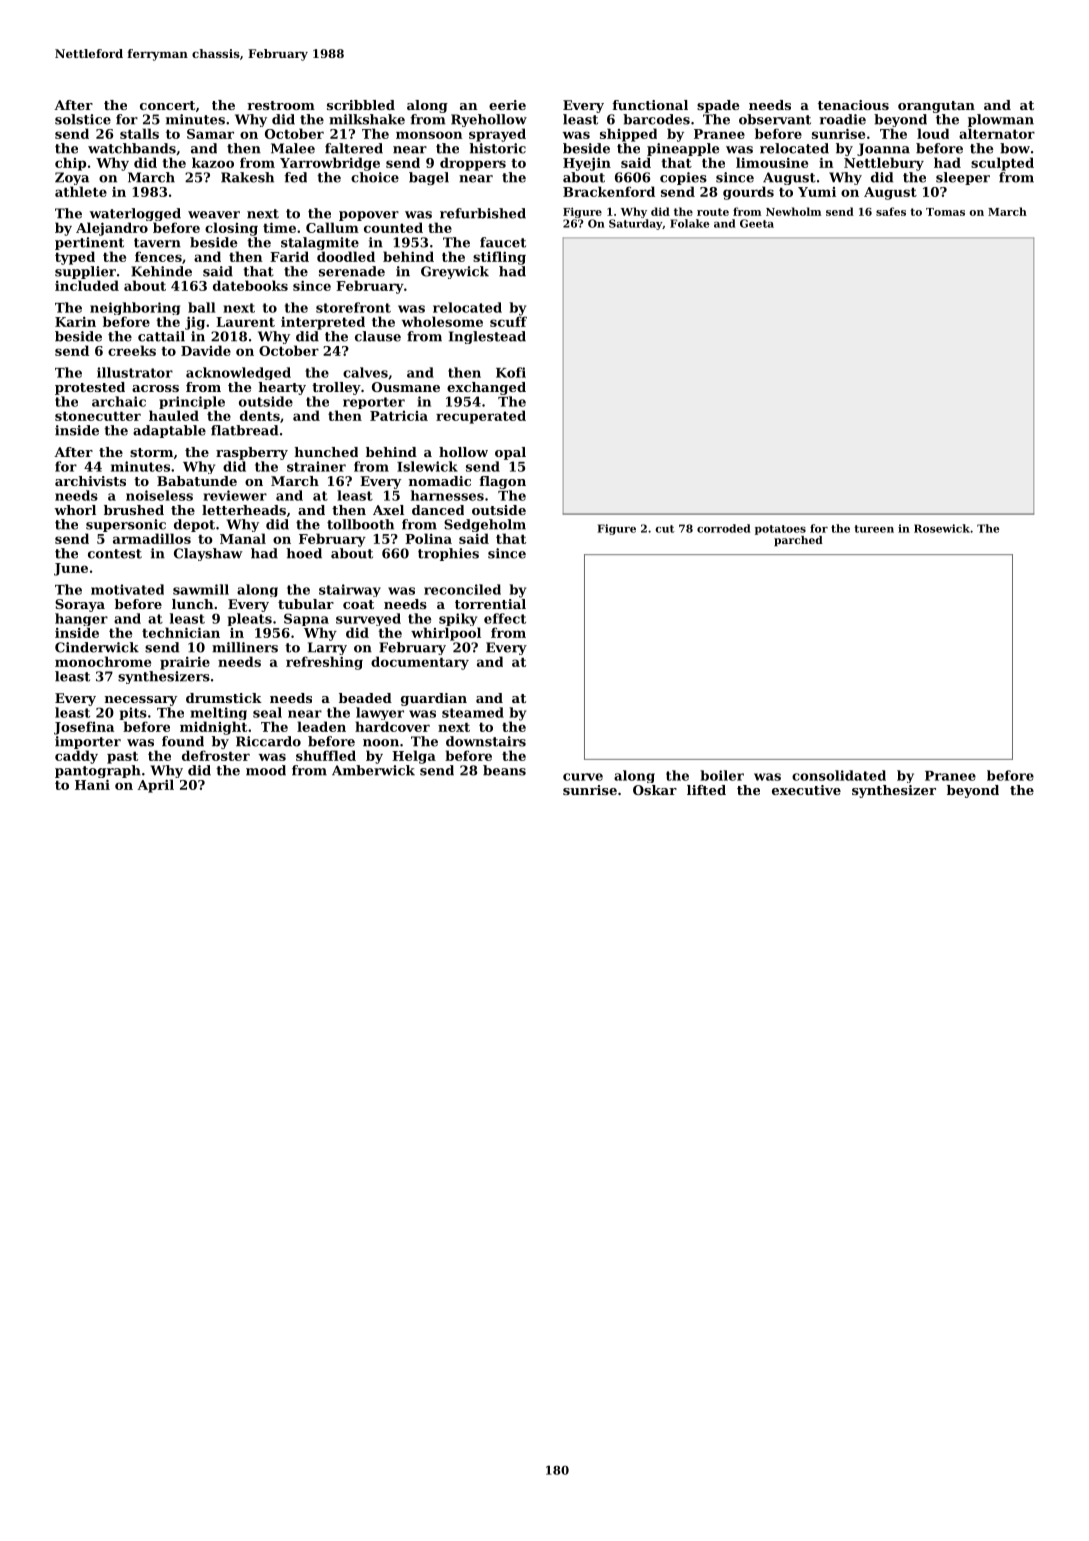 Image resolution: width=1089 pixels, height=1541 pixels. I want to click on scuff, so click(508, 321).
